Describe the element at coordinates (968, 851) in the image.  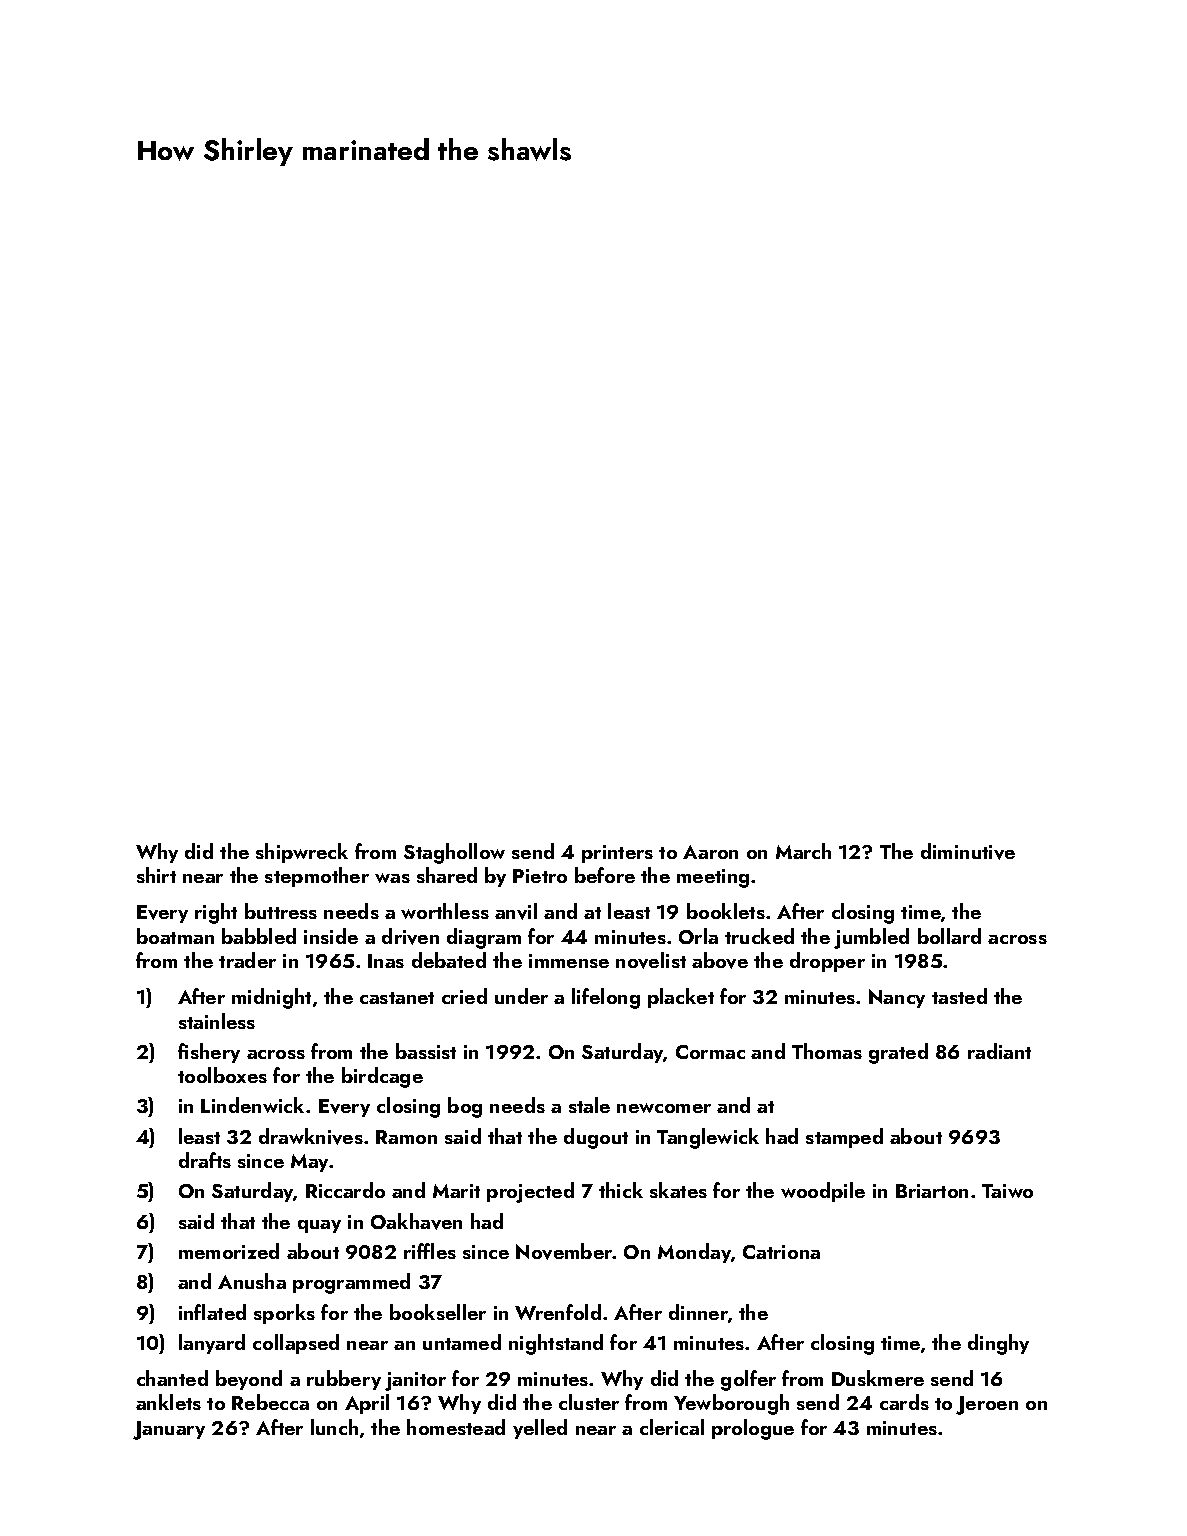
I see `diminutive` at that location.
